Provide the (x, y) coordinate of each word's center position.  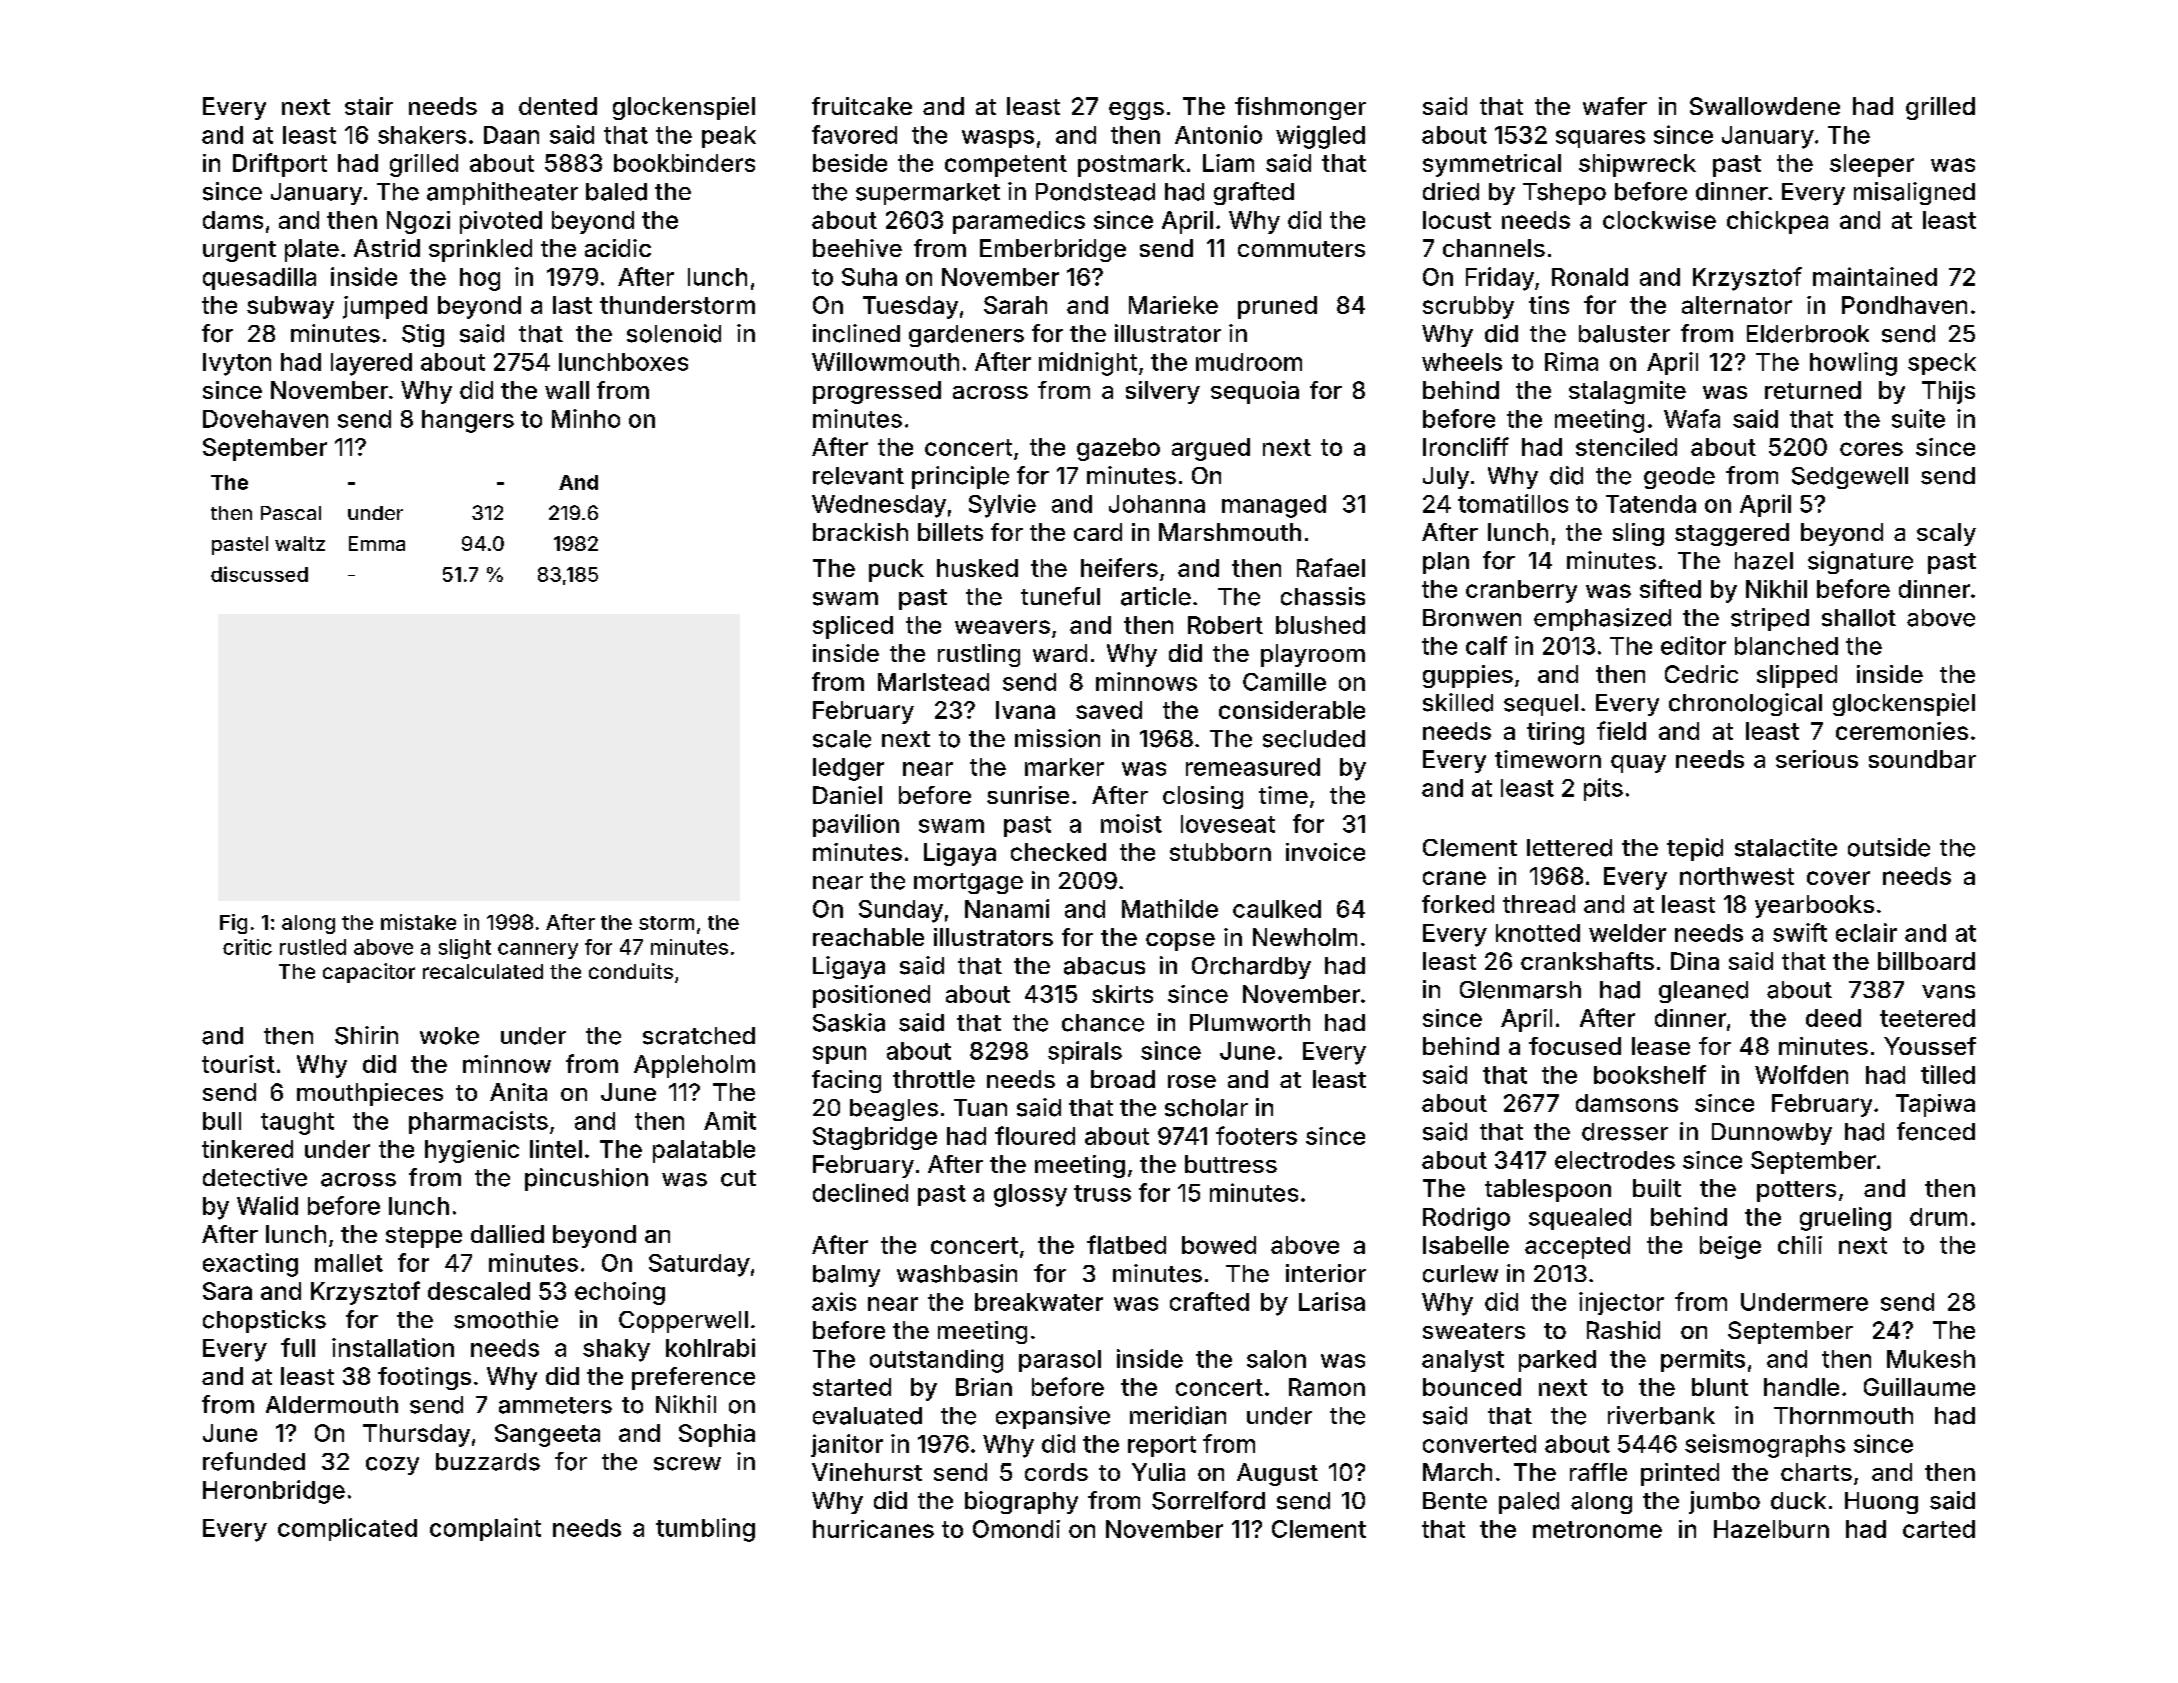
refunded (254, 1461)
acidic (618, 248)
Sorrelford (1208, 1500)
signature (1860, 562)
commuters (1301, 249)
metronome (1597, 1529)
